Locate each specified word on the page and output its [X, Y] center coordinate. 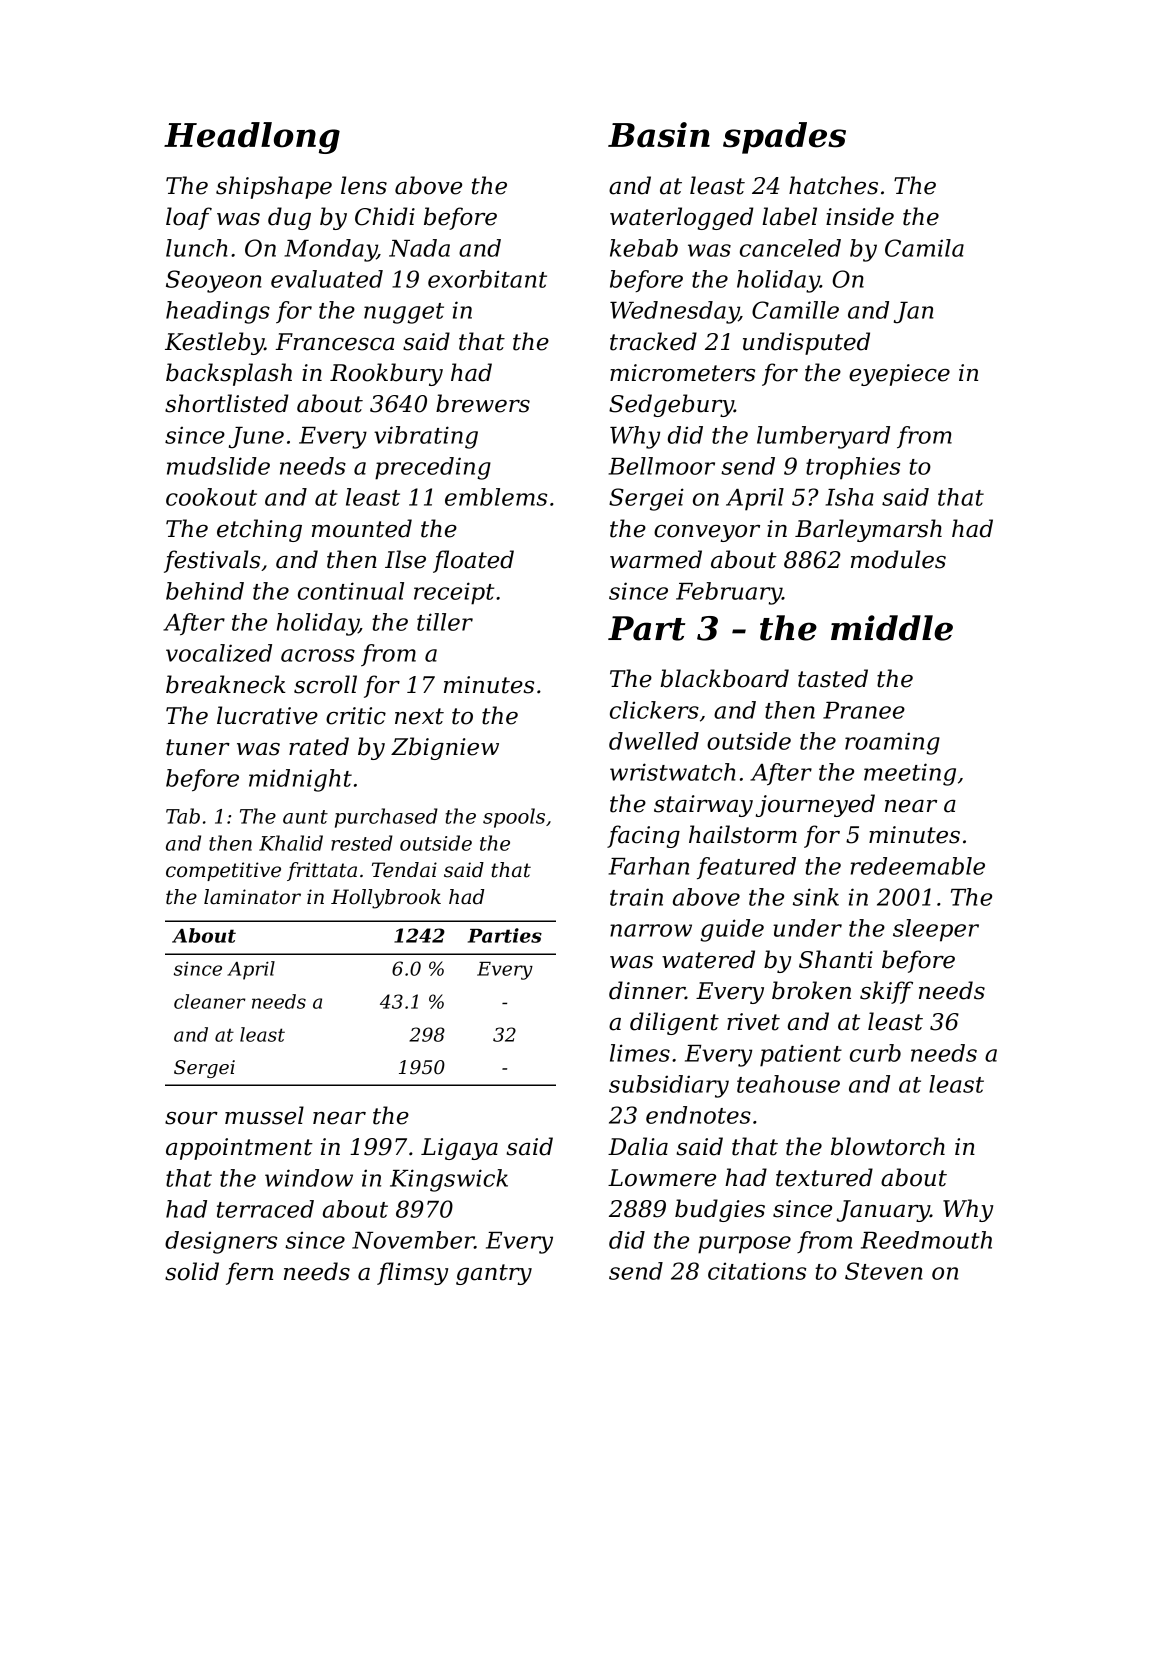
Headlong [252, 138]
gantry [494, 1274]
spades [784, 138]
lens [364, 185]
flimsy [412, 1273]
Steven [884, 1271]
